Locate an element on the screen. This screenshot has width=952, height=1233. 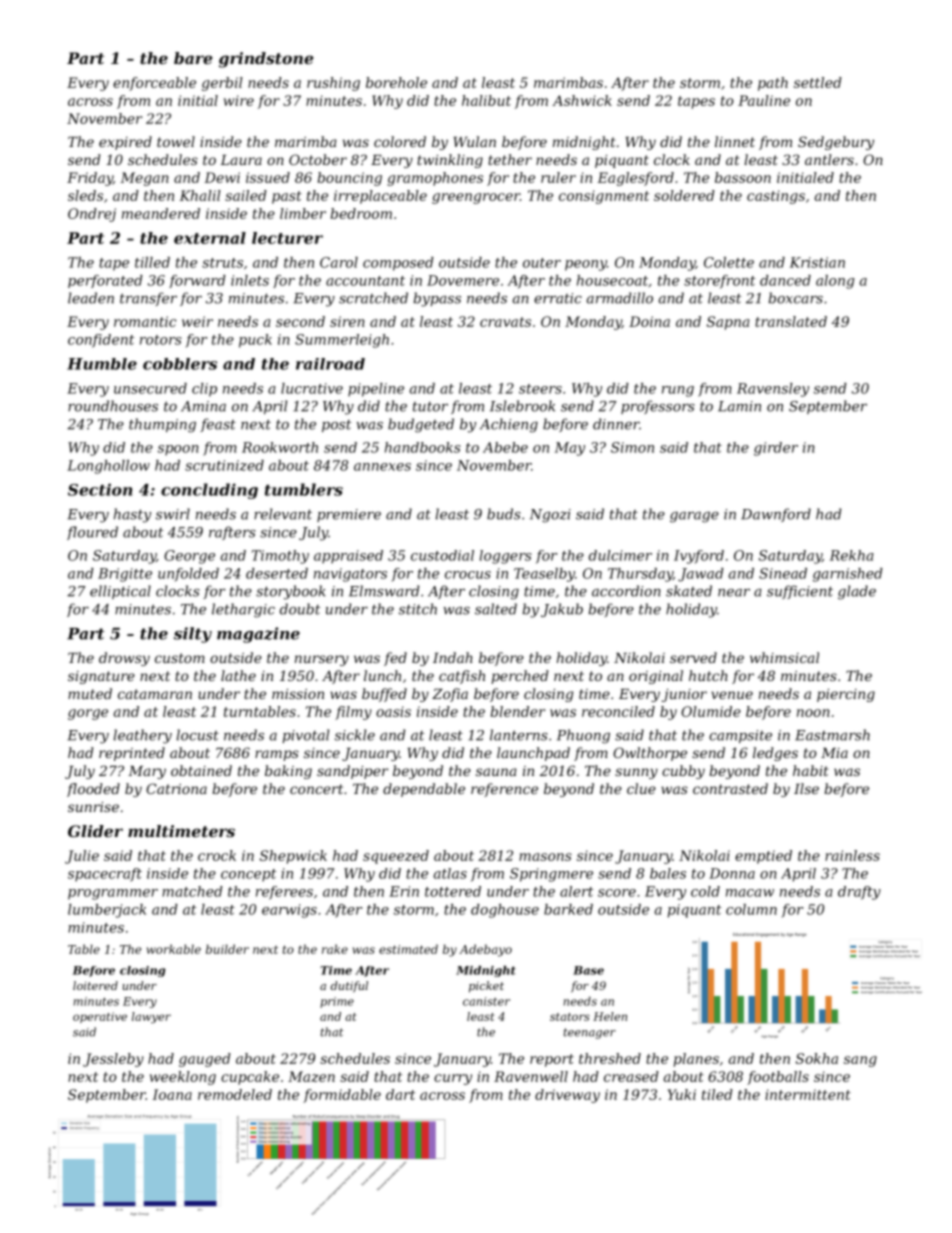
feast is located at coordinates (218, 425).
